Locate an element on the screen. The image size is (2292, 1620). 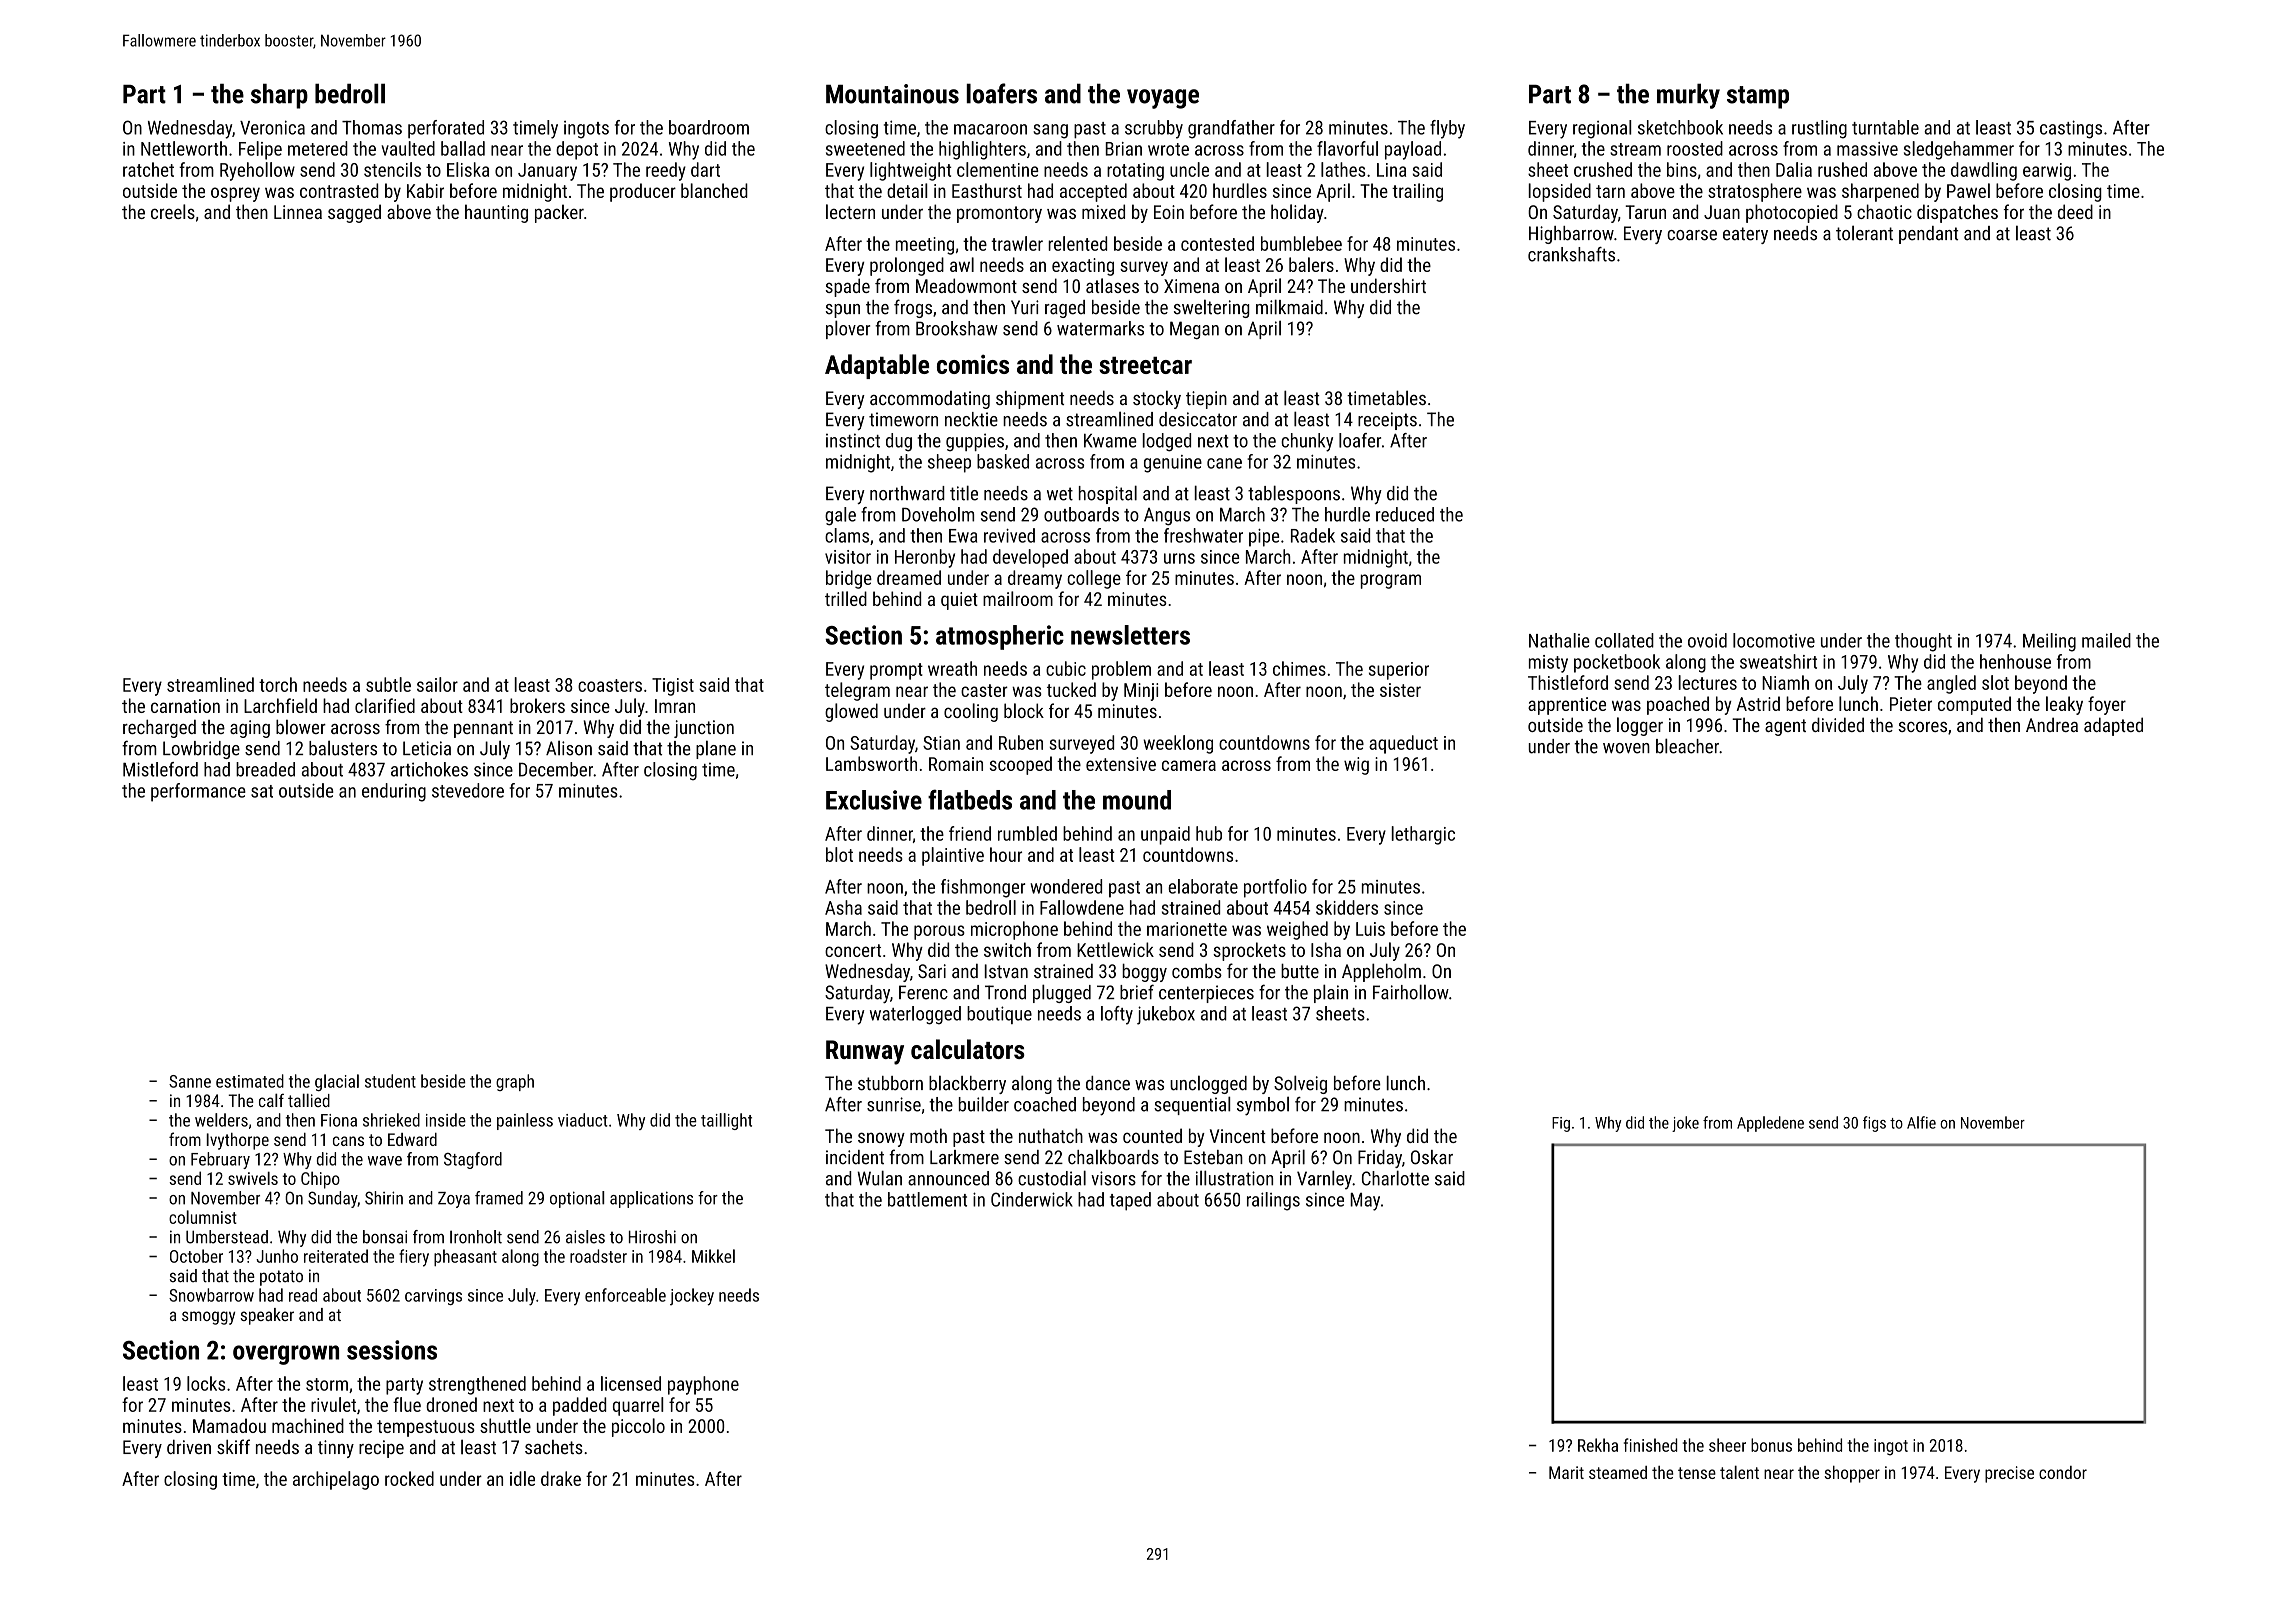
subtle is located at coordinates (388, 684).
